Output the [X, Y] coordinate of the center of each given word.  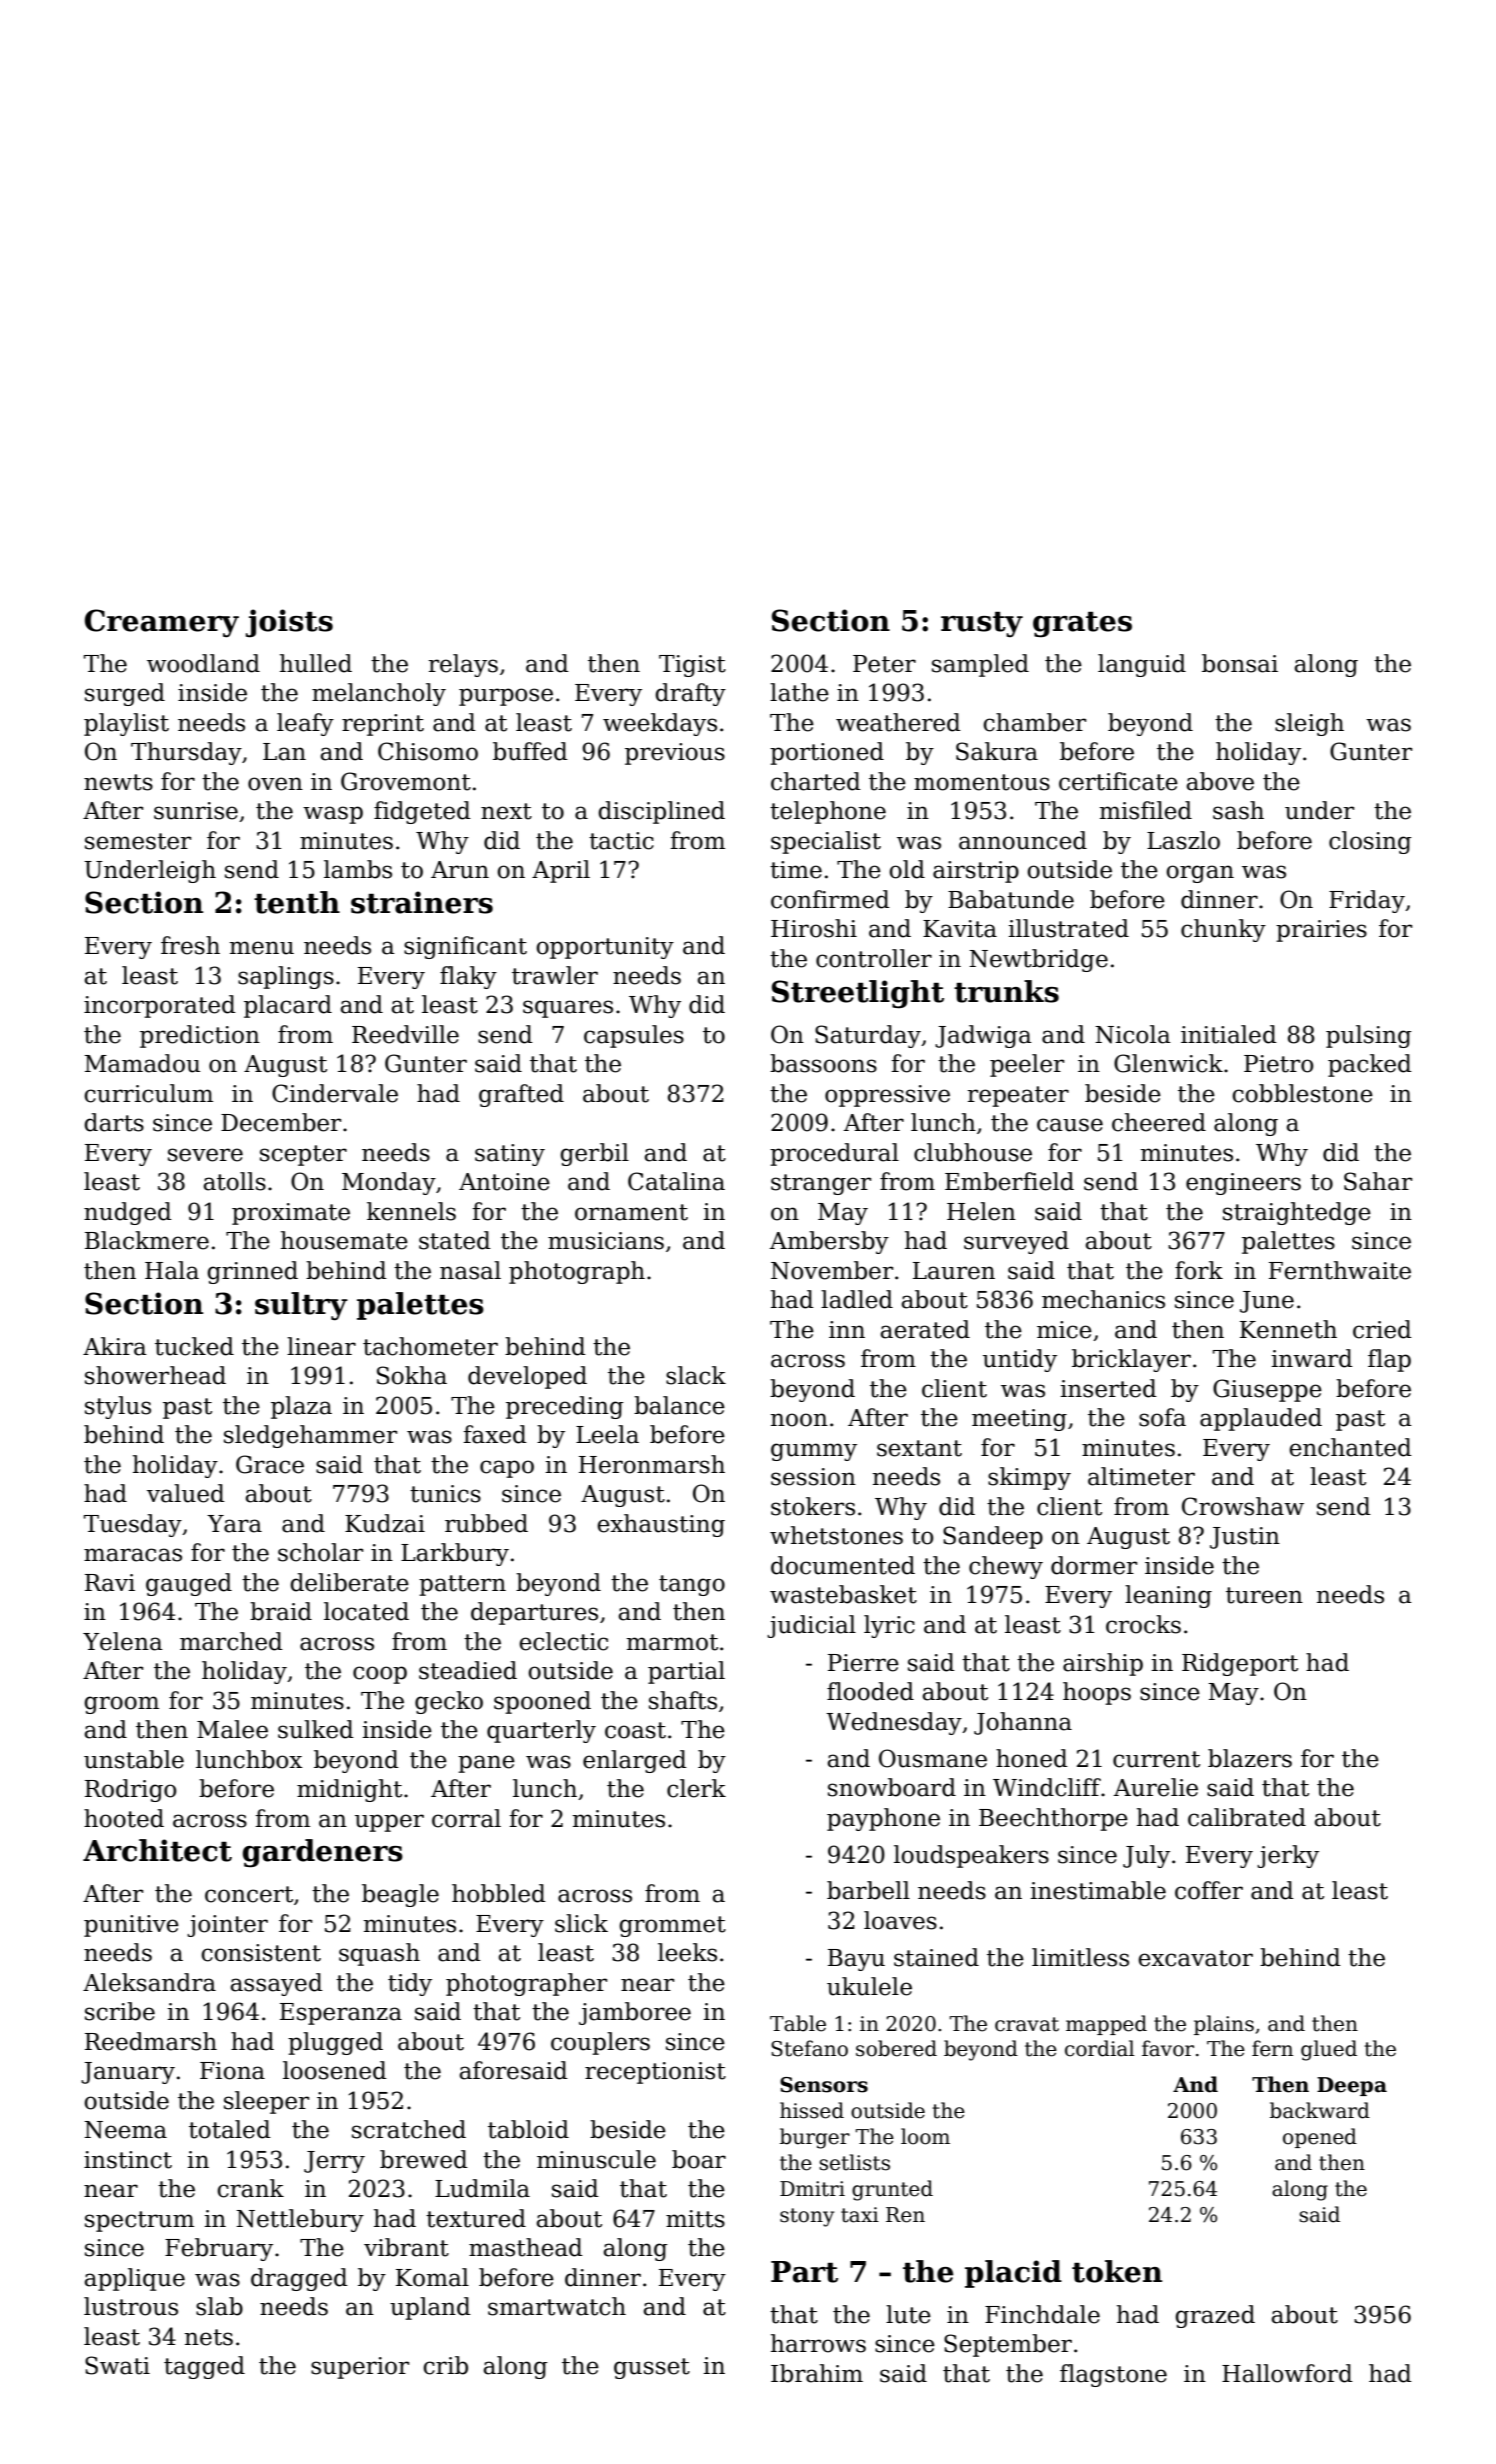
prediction [200, 1036]
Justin [1245, 1538]
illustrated [1068, 928]
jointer [227, 1926]
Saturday [868, 1036]
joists [289, 623]
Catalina [676, 1181]
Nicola [1133, 1034]
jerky [1288, 1856]
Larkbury [455, 1554]
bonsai [1240, 663]
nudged [128, 1213]
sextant [919, 1448]
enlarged [635, 1761]
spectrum [139, 2221]
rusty [982, 624]
